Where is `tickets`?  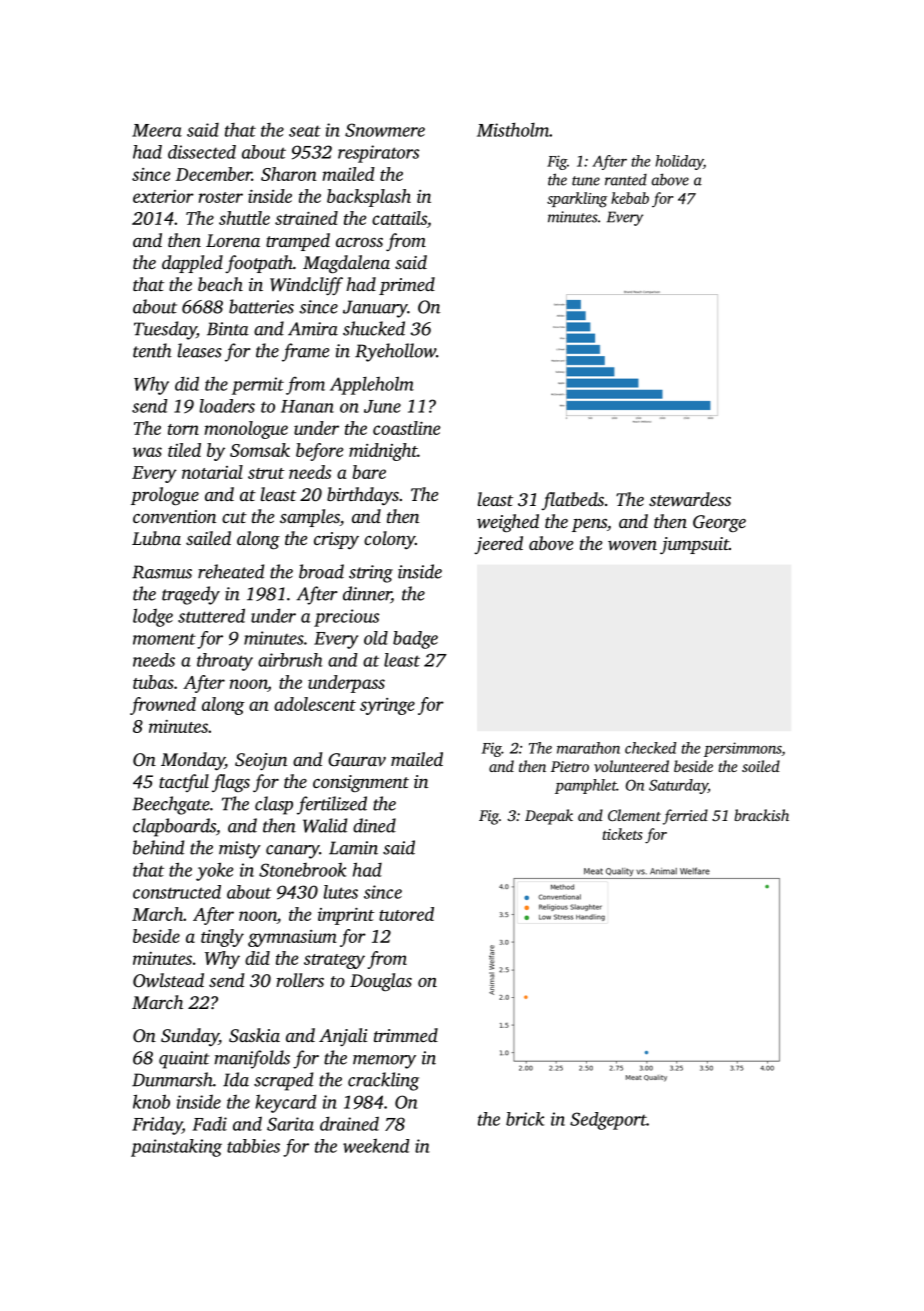
tickets is located at coordinates (622, 834).
